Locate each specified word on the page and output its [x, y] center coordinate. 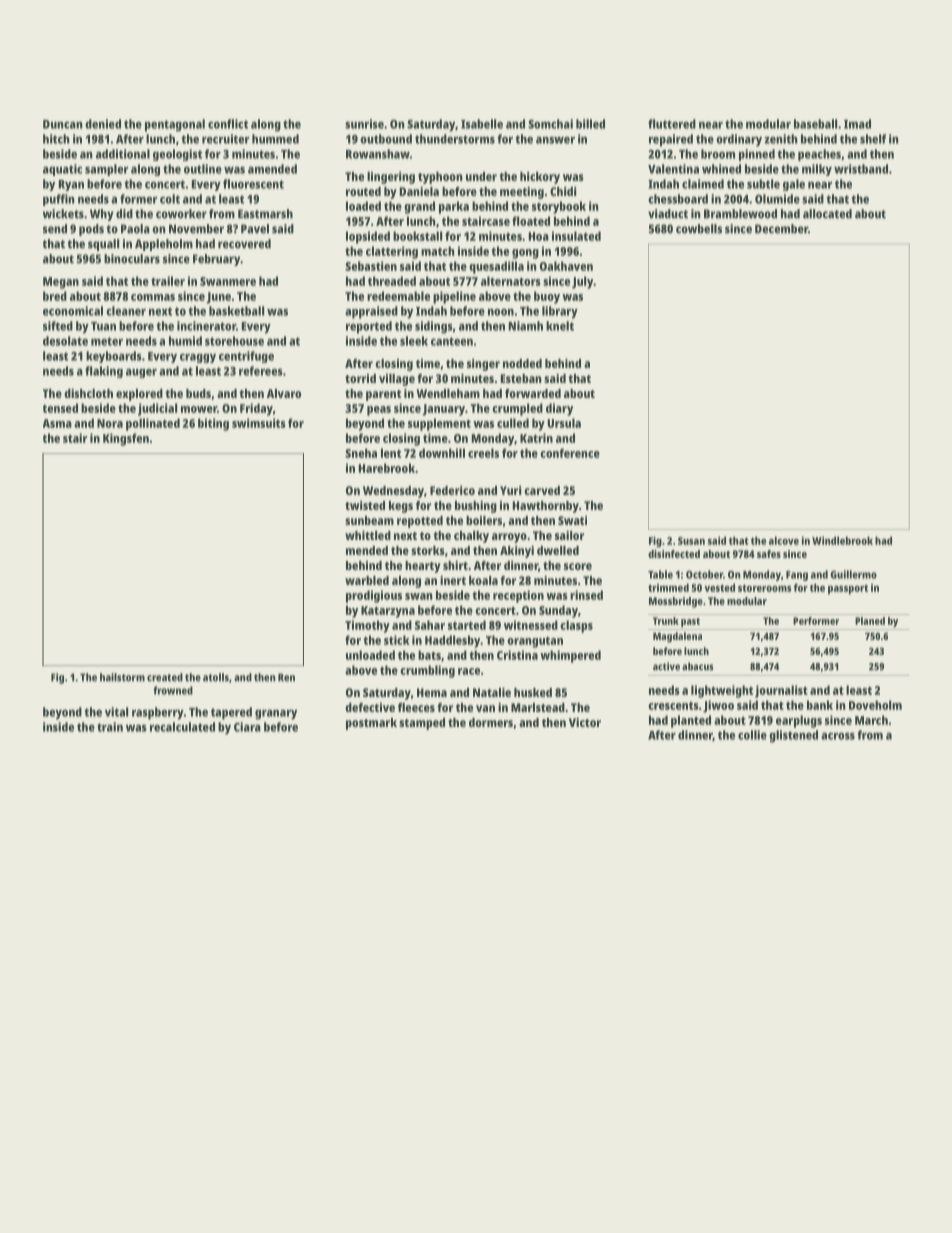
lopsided [368, 237]
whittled [368, 535]
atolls [216, 677]
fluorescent [253, 184]
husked [533, 692]
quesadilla [496, 267]
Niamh [526, 326]
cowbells [699, 229]
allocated [827, 214]
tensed [60, 408]
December [781, 229]
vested [719, 587]
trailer [168, 281]
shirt [455, 565]
